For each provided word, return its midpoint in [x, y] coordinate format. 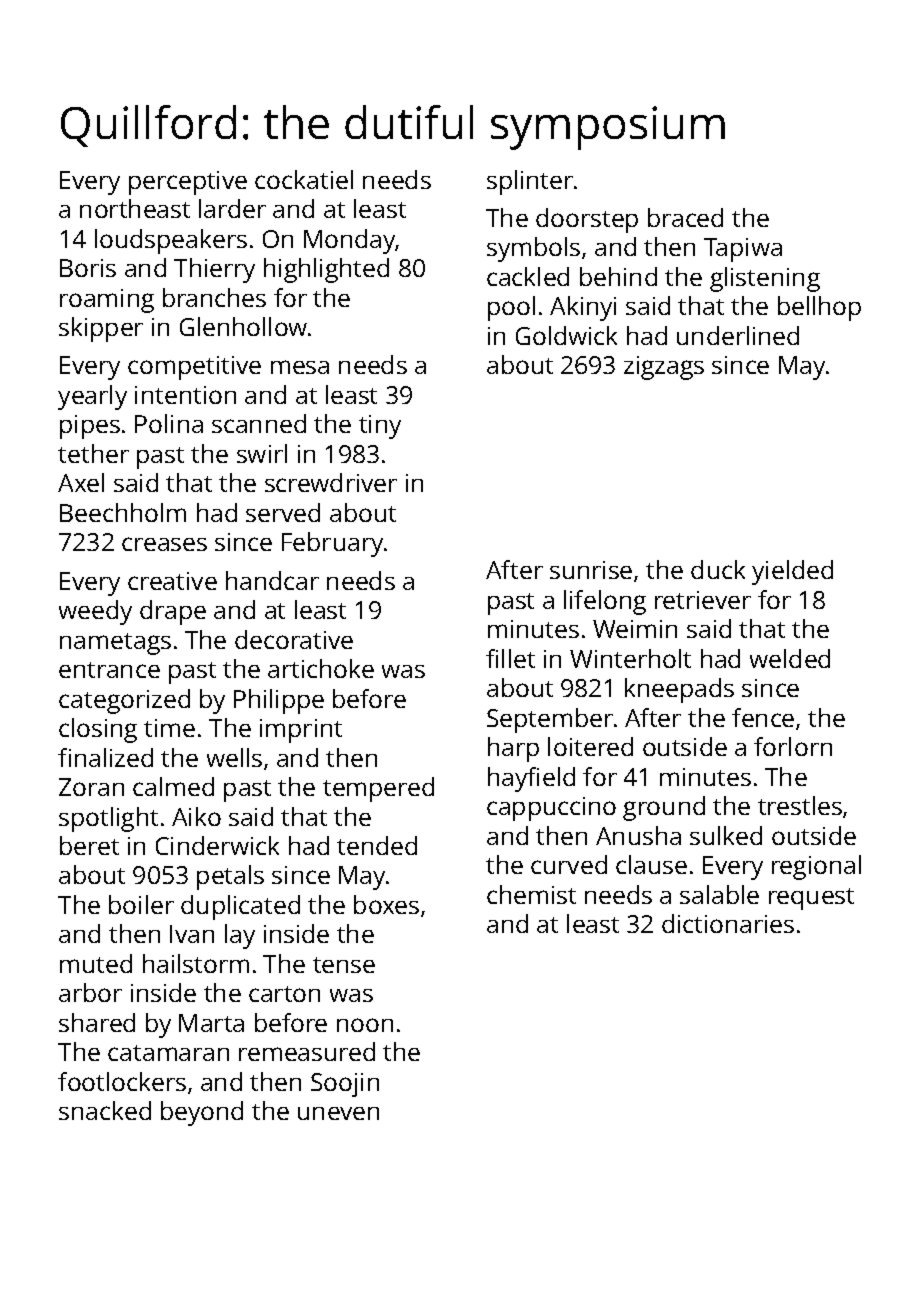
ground [664, 808]
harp [513, 749]
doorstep [587, 220]
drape [173, 612]
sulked [726, 835]
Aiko [196, 816]
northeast [135, 208]
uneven [338, 1113]
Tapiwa [743, 250]
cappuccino [551, 809]
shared [97, 1022]
